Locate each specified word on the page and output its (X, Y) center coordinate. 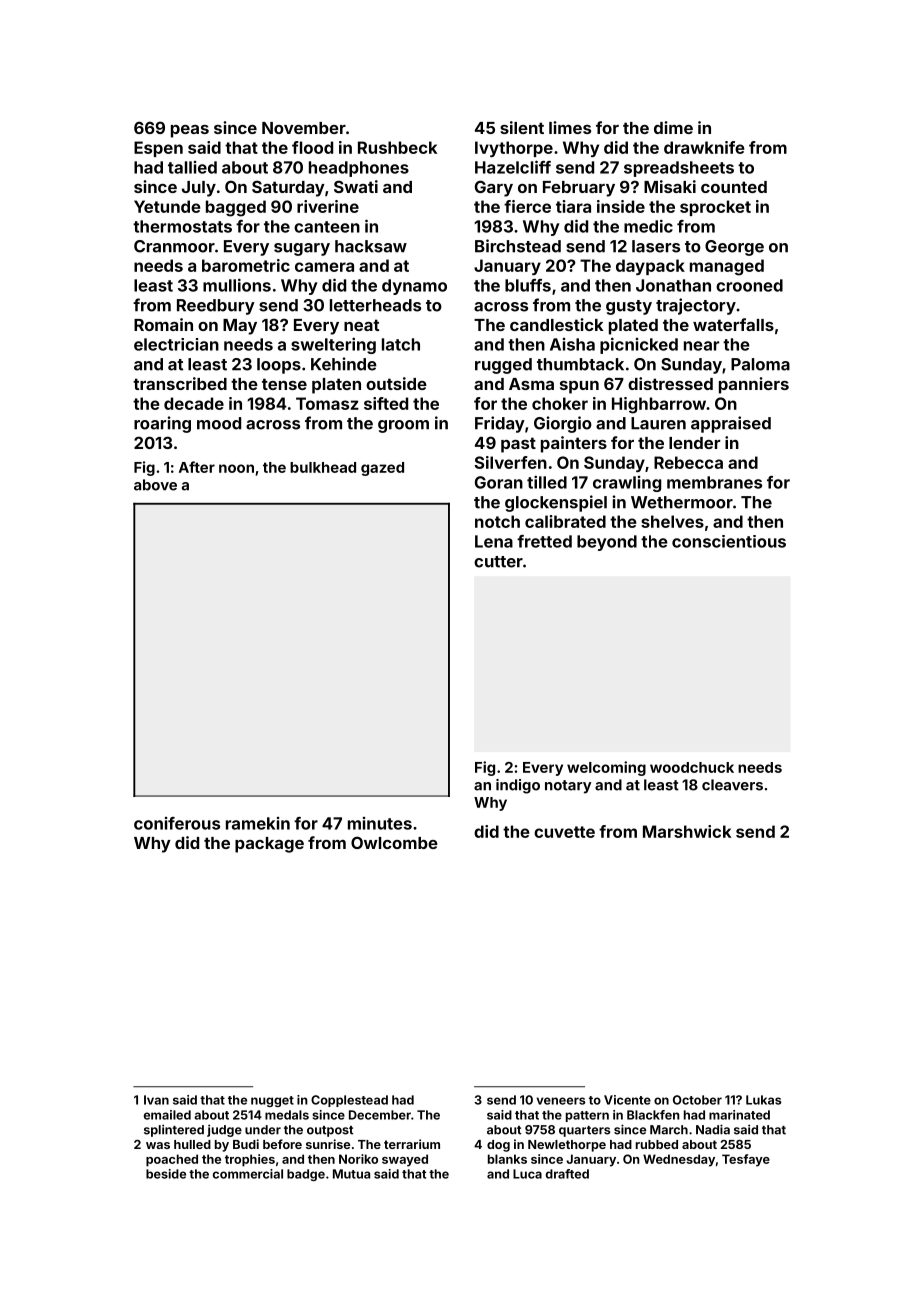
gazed (382, 469)
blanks (507, 1159)
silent (522, 127)
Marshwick (687, 831)
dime (673, 127)
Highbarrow (659, 405)
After (197, 467)
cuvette (564, 832)
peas (190, 131)
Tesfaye (746, 1160)
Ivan (156, 1100)
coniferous (177, 823)
